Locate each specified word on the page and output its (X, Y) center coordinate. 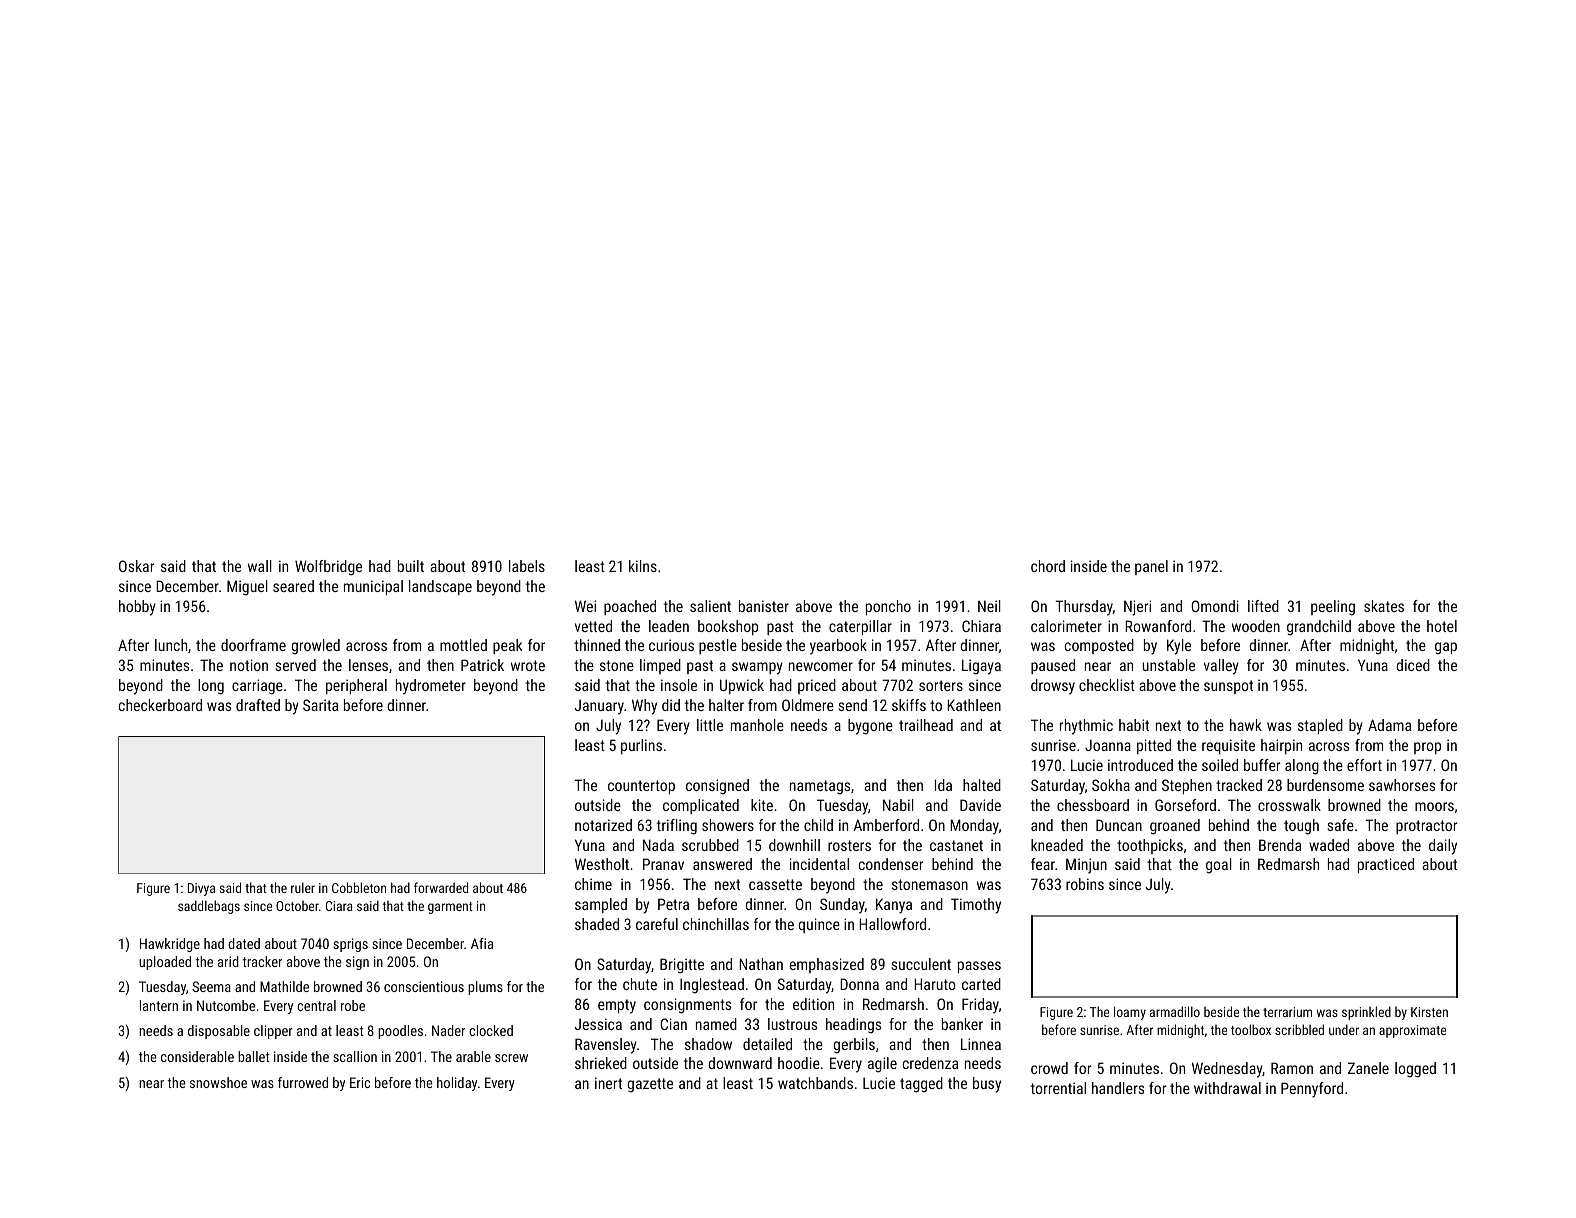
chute (640, 984)
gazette (650, 1085)
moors (1434, 806)
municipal (373, 587)
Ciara (339, 906)
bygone (870, 727)
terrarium (1287, 1012)
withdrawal (1227, 1088)
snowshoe (218, 1082)
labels (527, 566)
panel (1151, 567)
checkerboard (160, 705)
